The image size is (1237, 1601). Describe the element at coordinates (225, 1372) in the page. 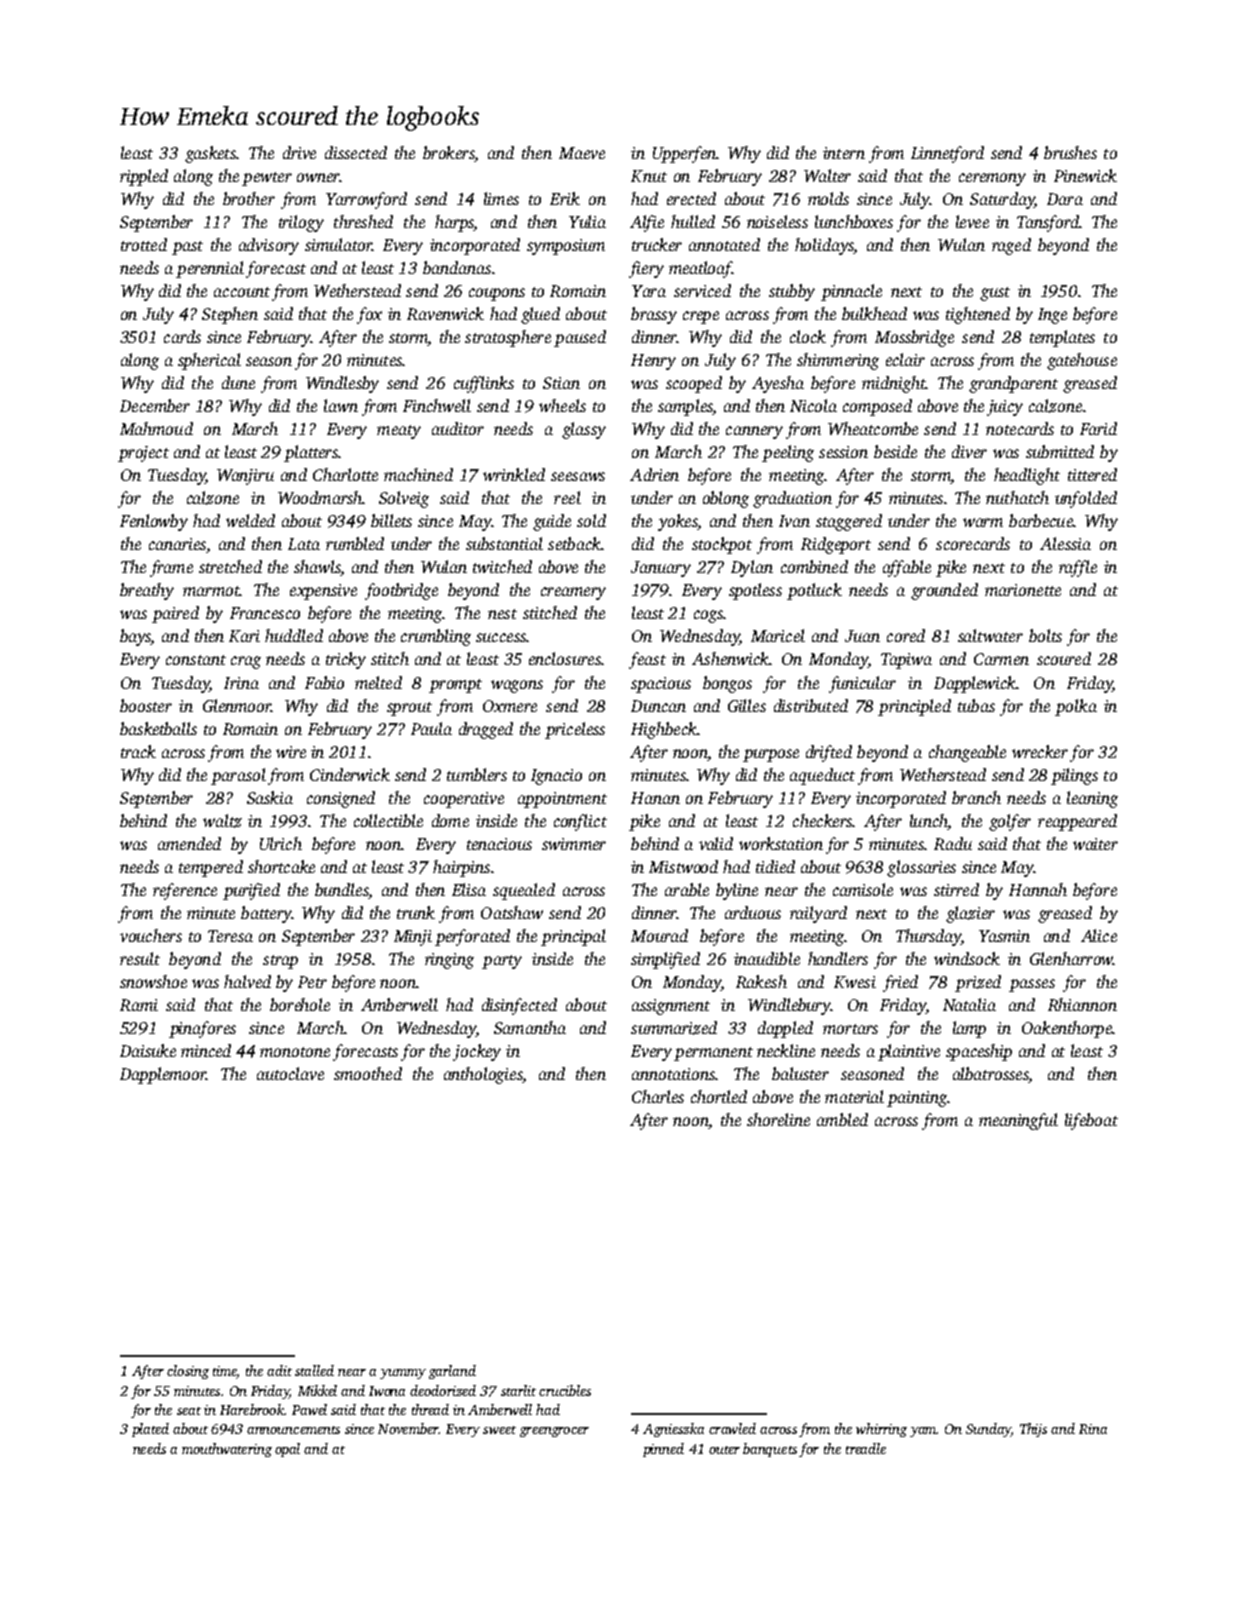

I see `time` at that location.
